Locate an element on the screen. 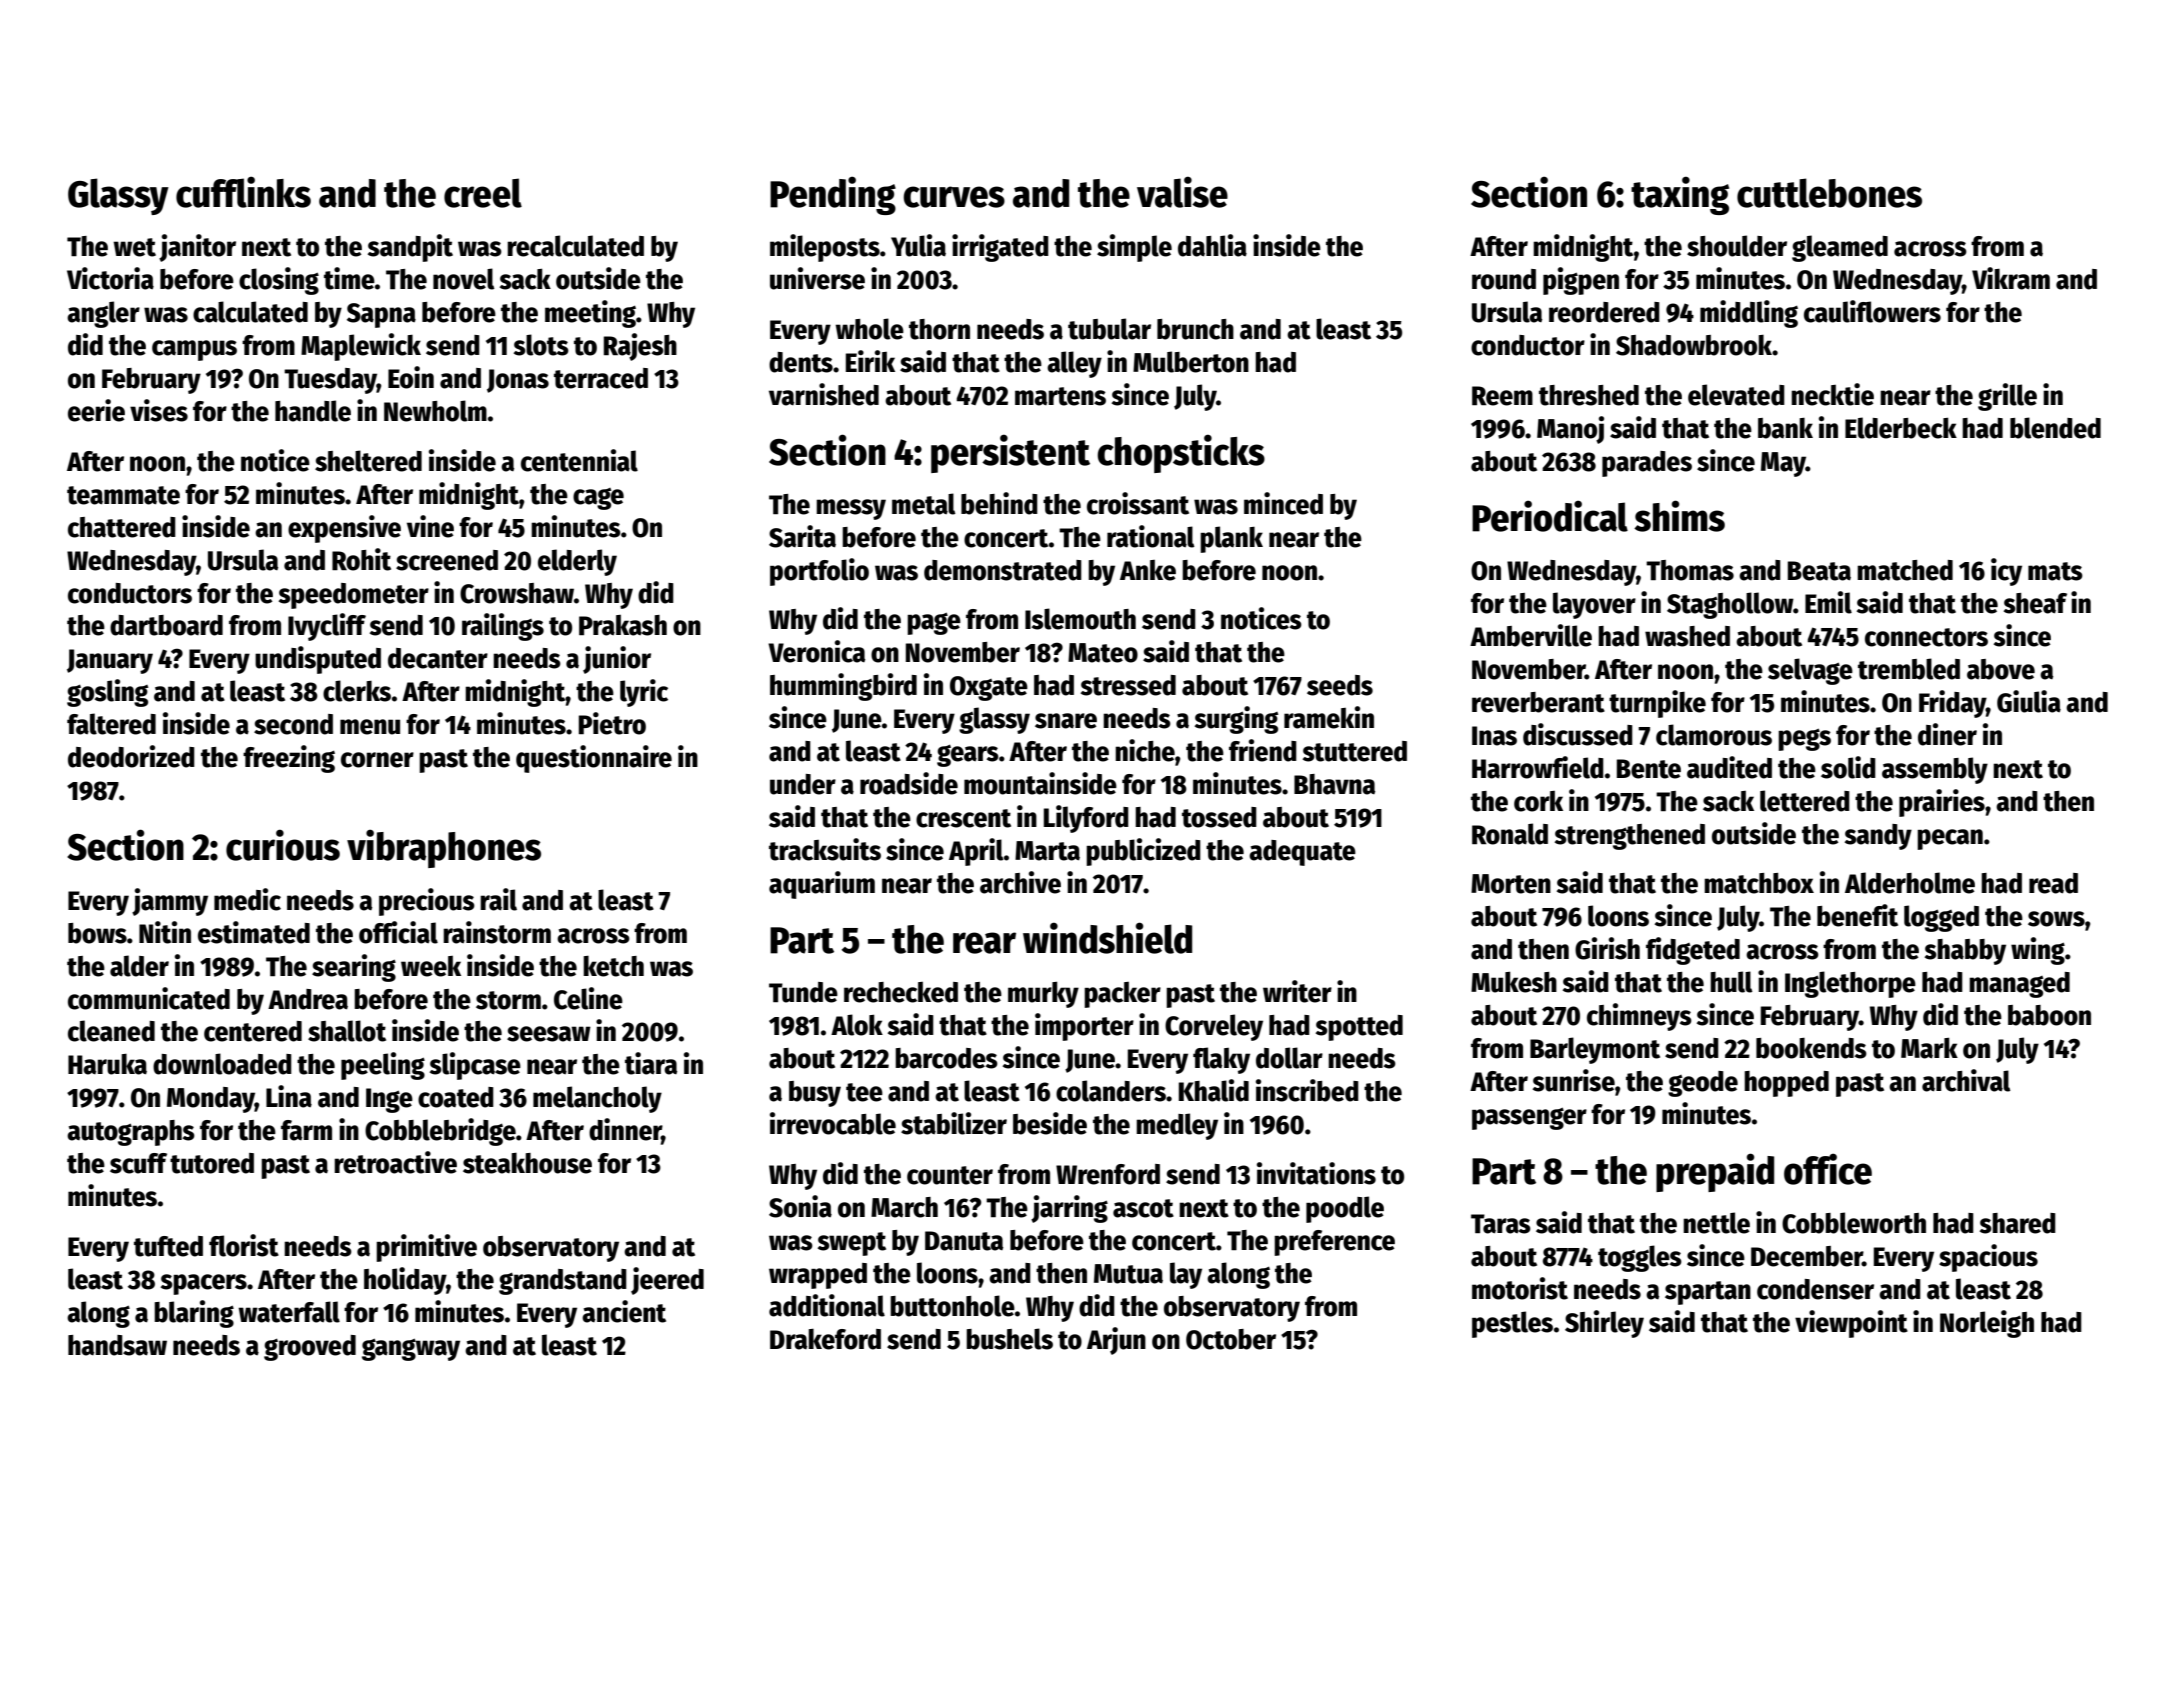 This screenshot has width=2178, height=1683. adequate is located at coordinates (1302, 853).
